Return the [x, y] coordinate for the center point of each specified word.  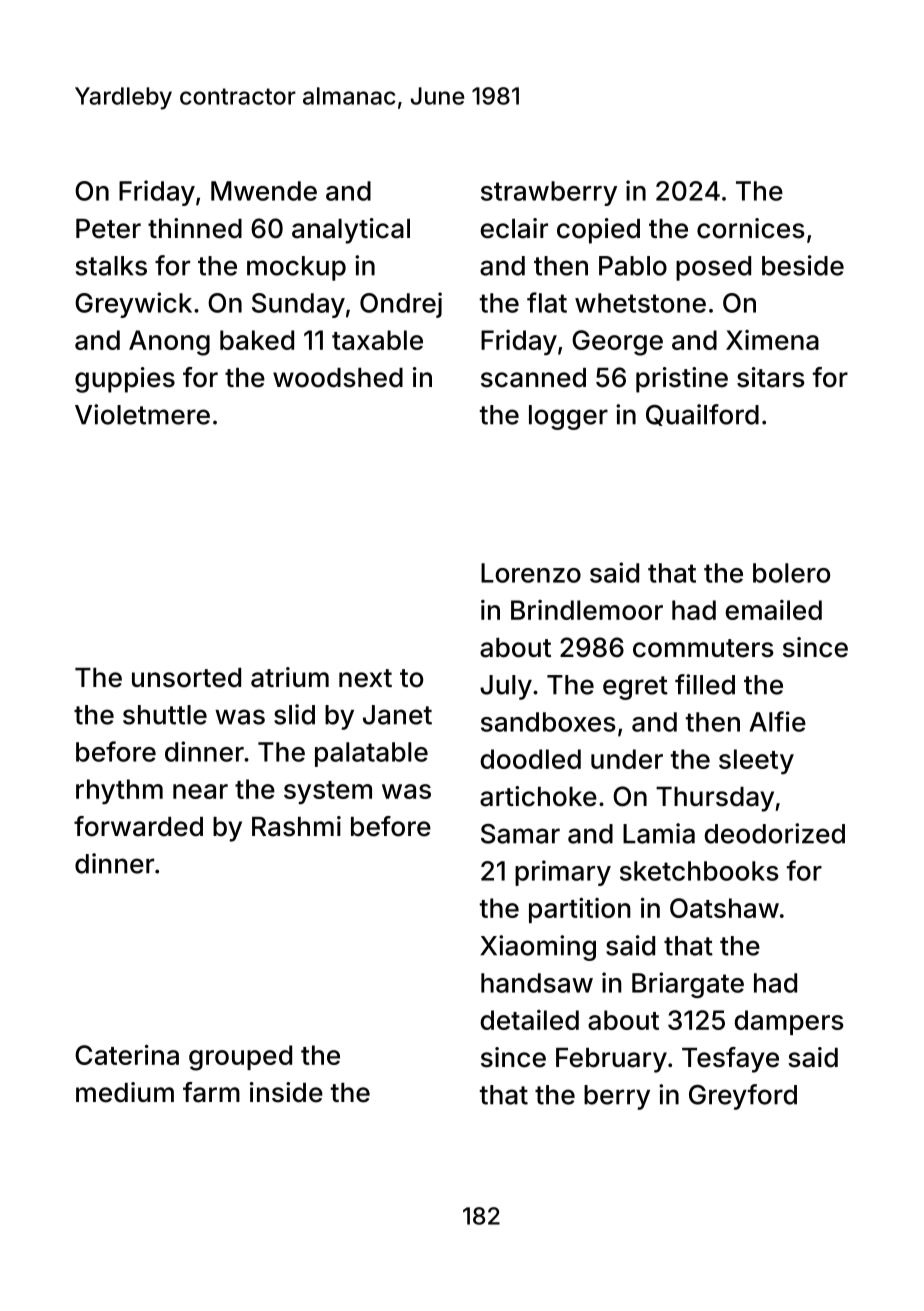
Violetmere [142, 414]
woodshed [338, 378]
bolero [791, 573]
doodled [530, 759]
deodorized [774, 833]
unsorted [186, 678]
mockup [296, 268]
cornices [751, 228]
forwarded [138, 826]
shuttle [165, 715]
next [365, 678]
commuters [703, 648]
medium [125, 1092]
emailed [773, 610]
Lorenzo [531, 573]
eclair [514, 228]
